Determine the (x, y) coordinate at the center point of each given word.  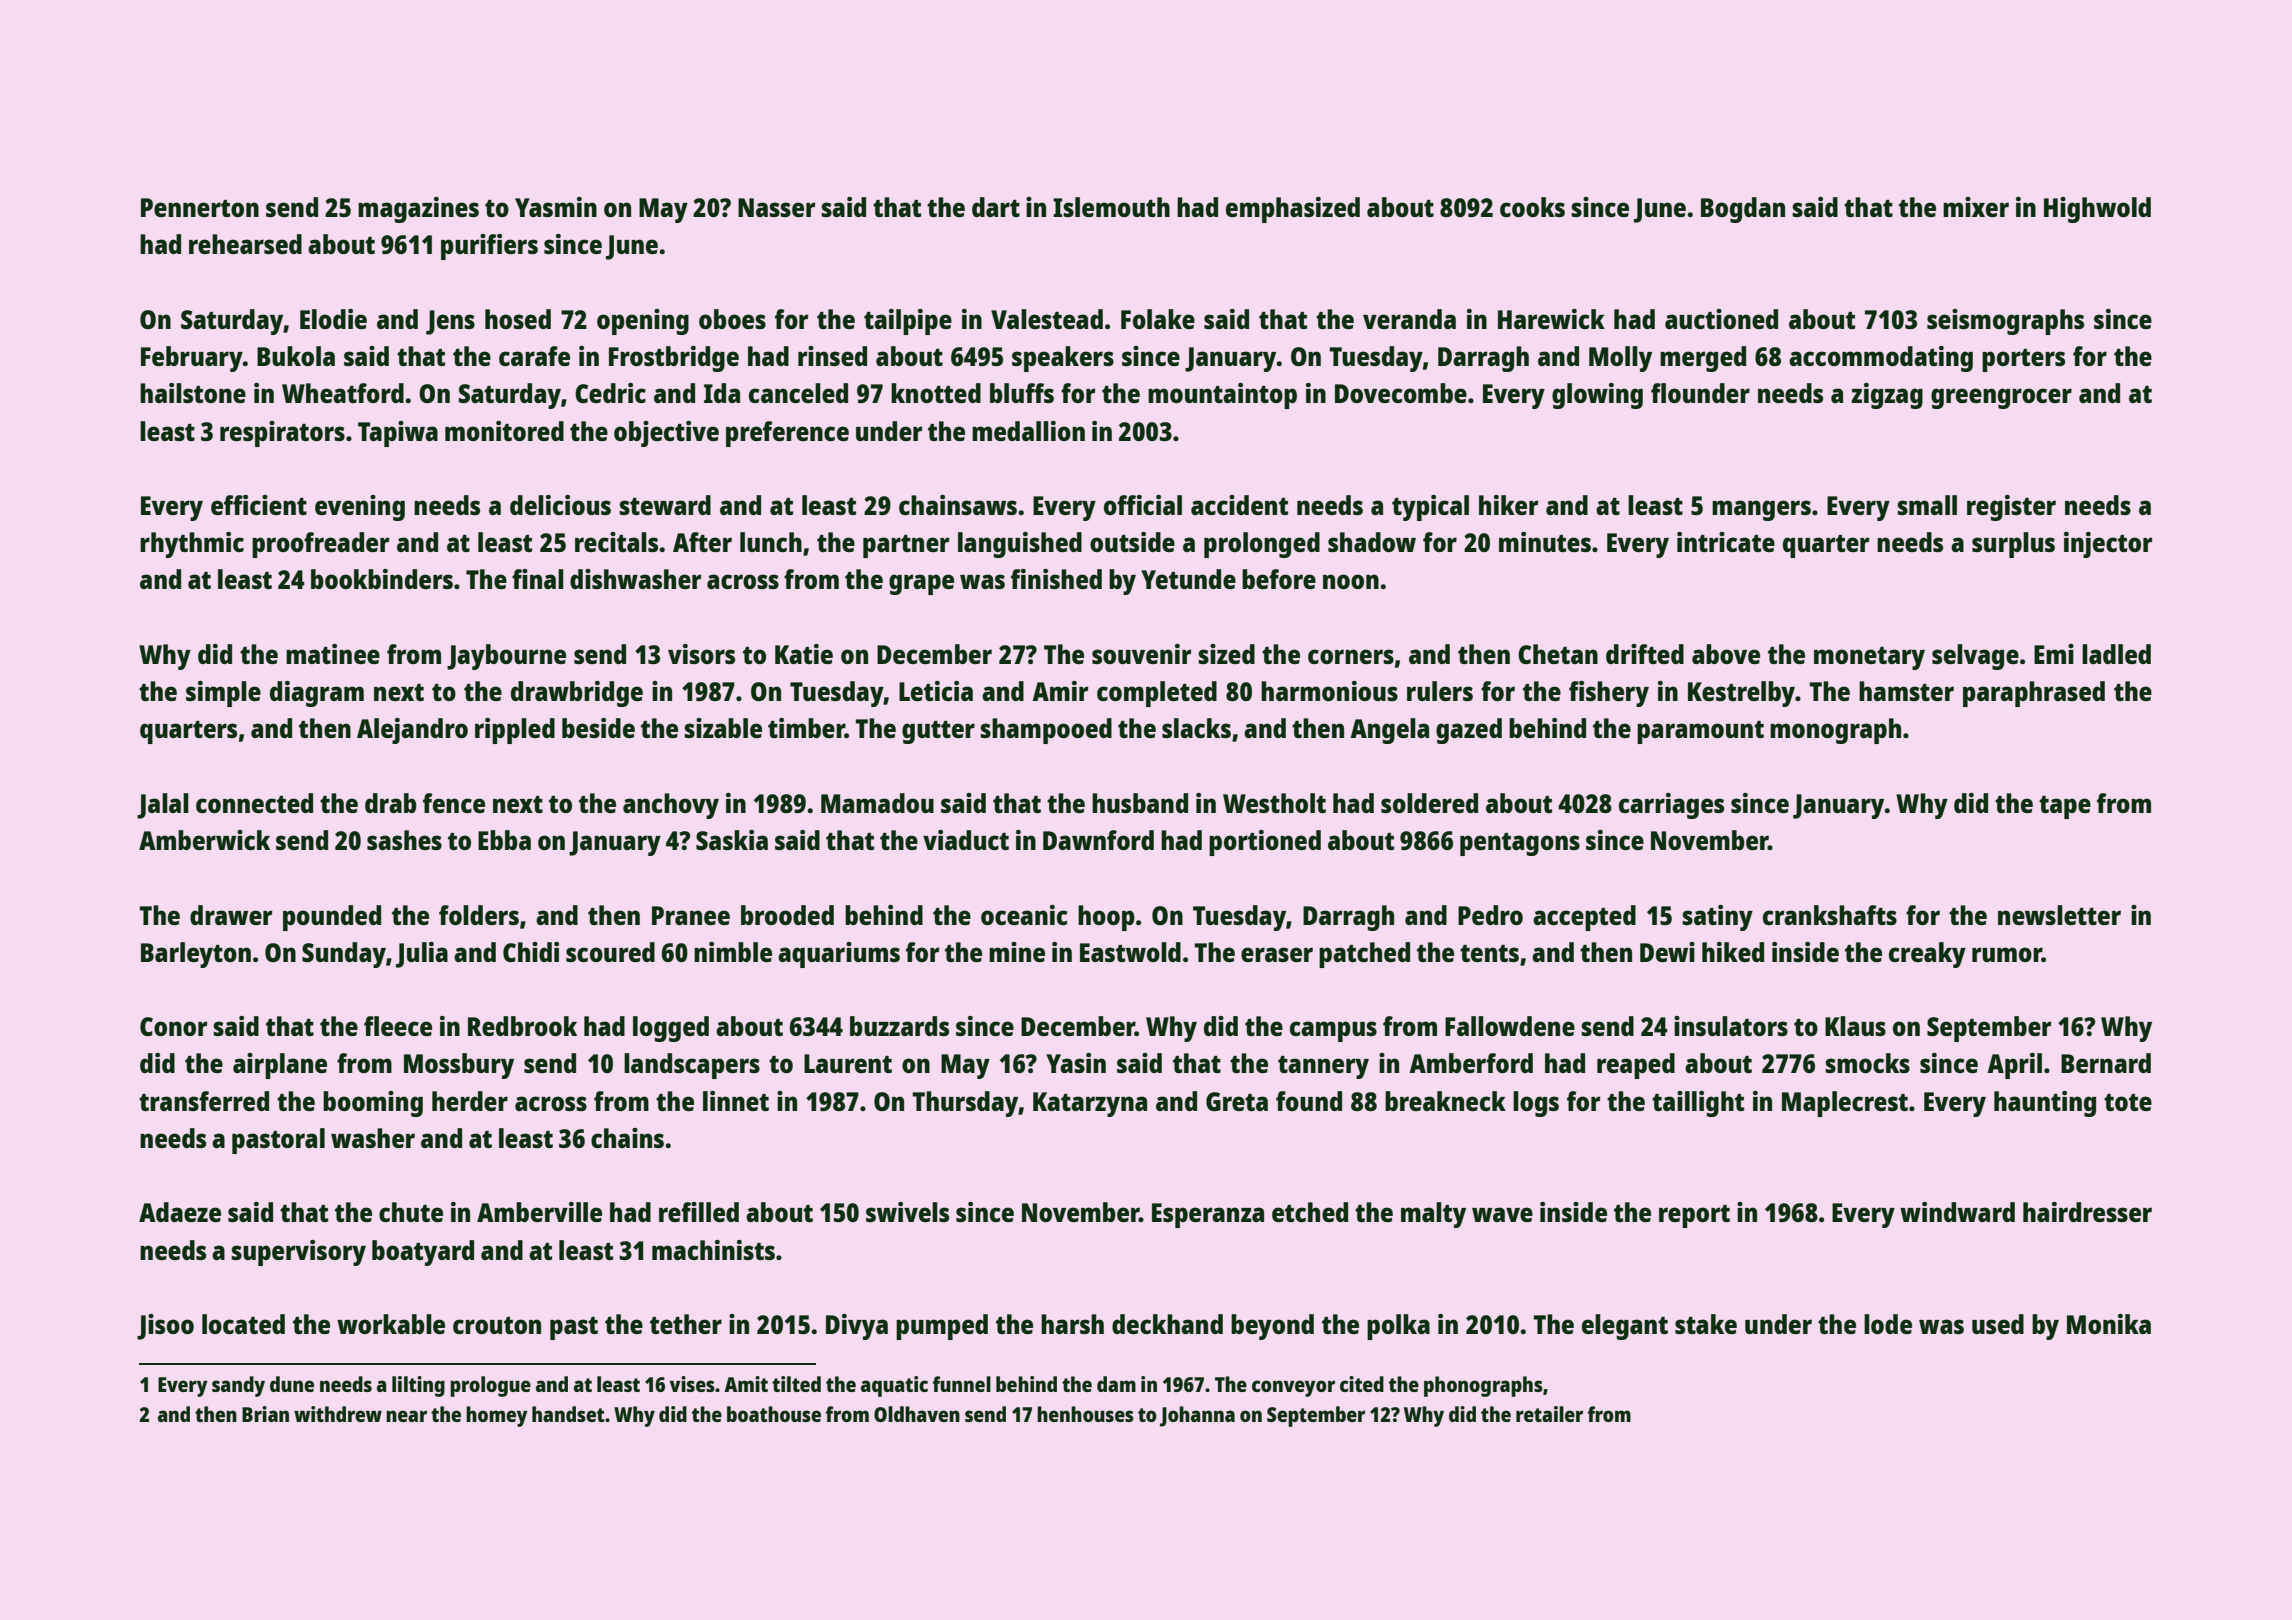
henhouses (1085, 1414)
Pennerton (200, 207)
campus (1333, 1031)
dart (996, 207)
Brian (265, 1414)
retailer (1549, 1414)
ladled (2116, 654)
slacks (1196, 728)
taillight (1698, 1104)
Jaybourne (506, 657)
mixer (1976, 207)
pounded (332, 918)
